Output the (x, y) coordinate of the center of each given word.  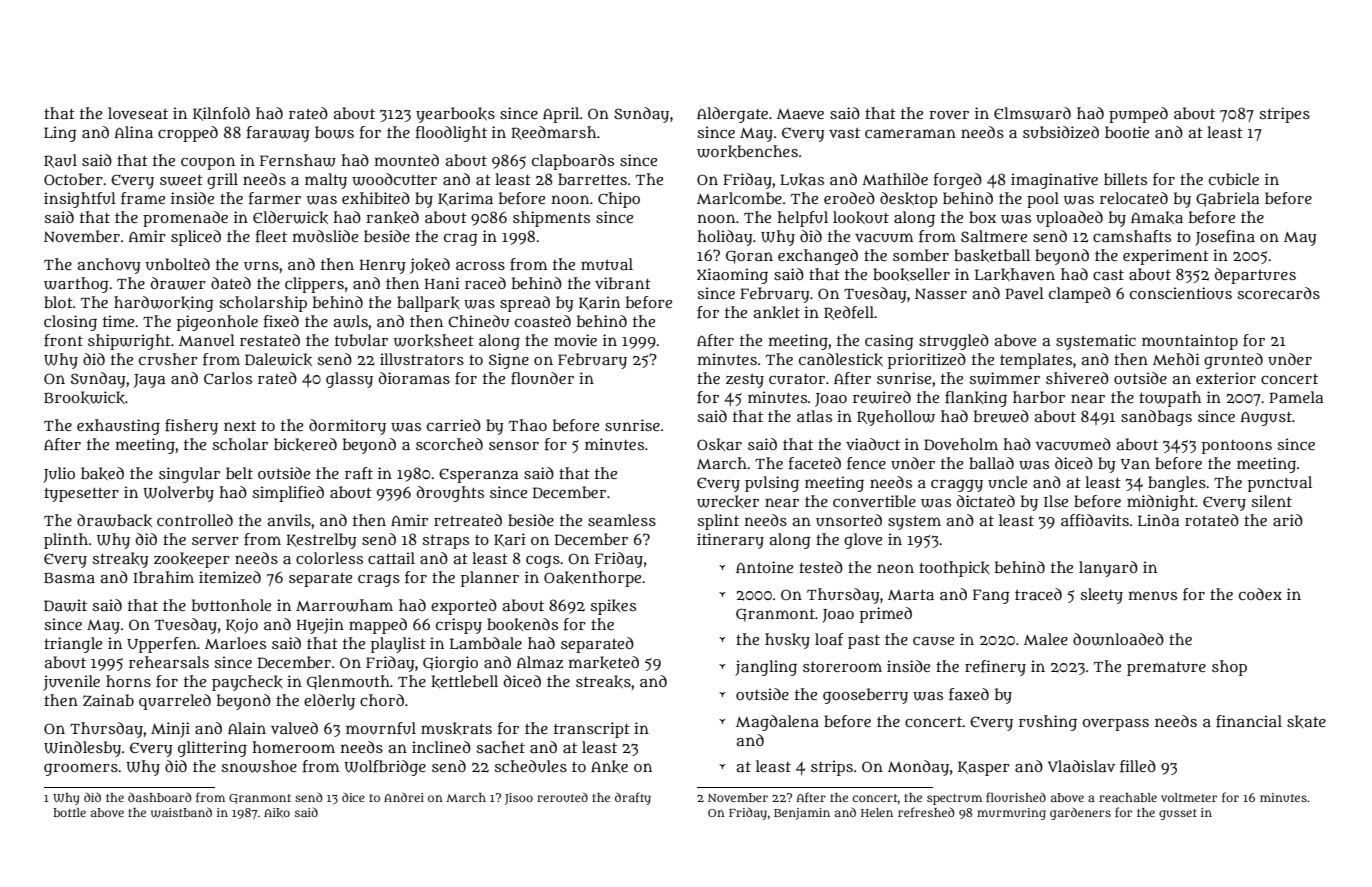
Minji (170, 730)
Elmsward (1032, 113)
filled (1138, 766)
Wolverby (178, 494)
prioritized (927, 361)
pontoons (1237, 447)
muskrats (456, 728)
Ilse (1056, 501)
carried (454, 425)
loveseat (138, 113)
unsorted (849, 520)
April (561, 115)
